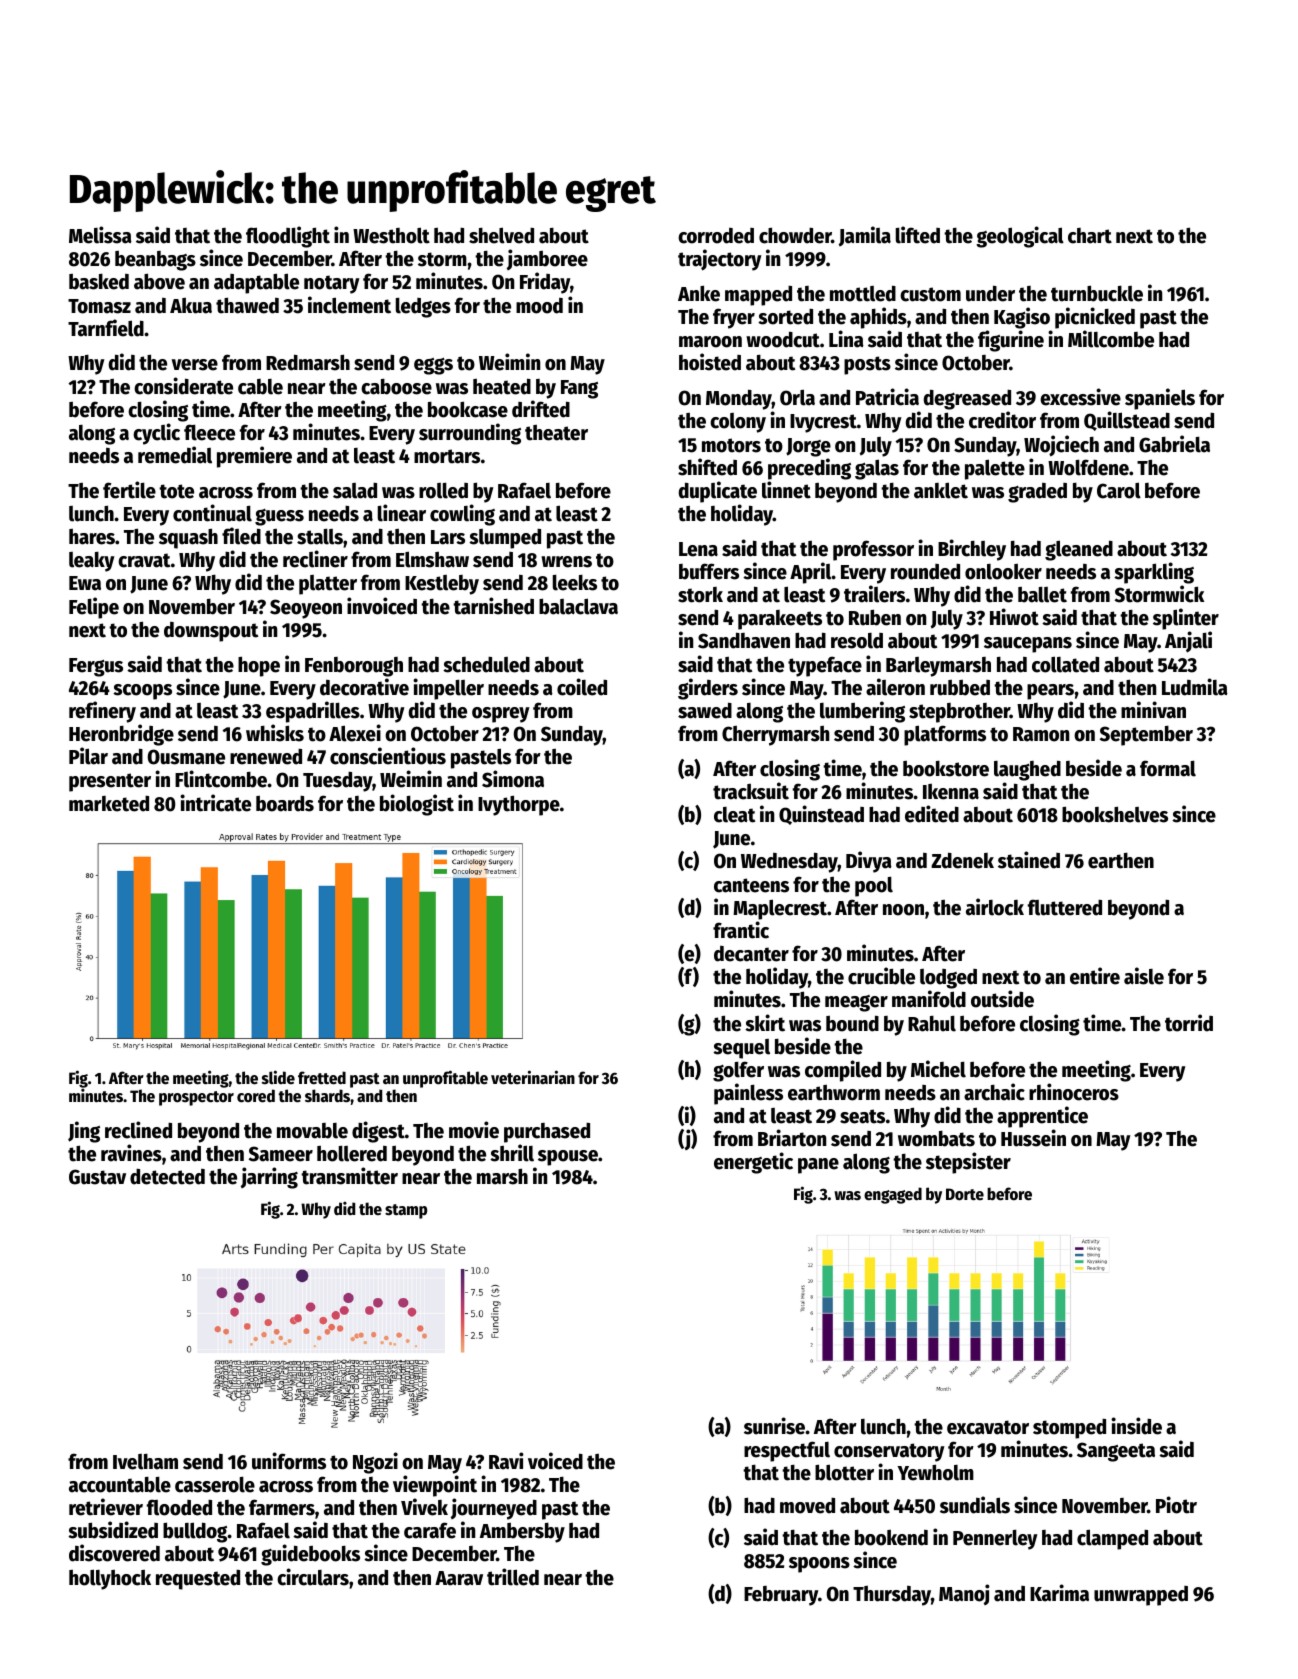 This screenshot has height=1679, width=1298. What do you see at coordinates (579, 389) in the screenshot?
I see `Fang` at bounding box center [579, 389].
